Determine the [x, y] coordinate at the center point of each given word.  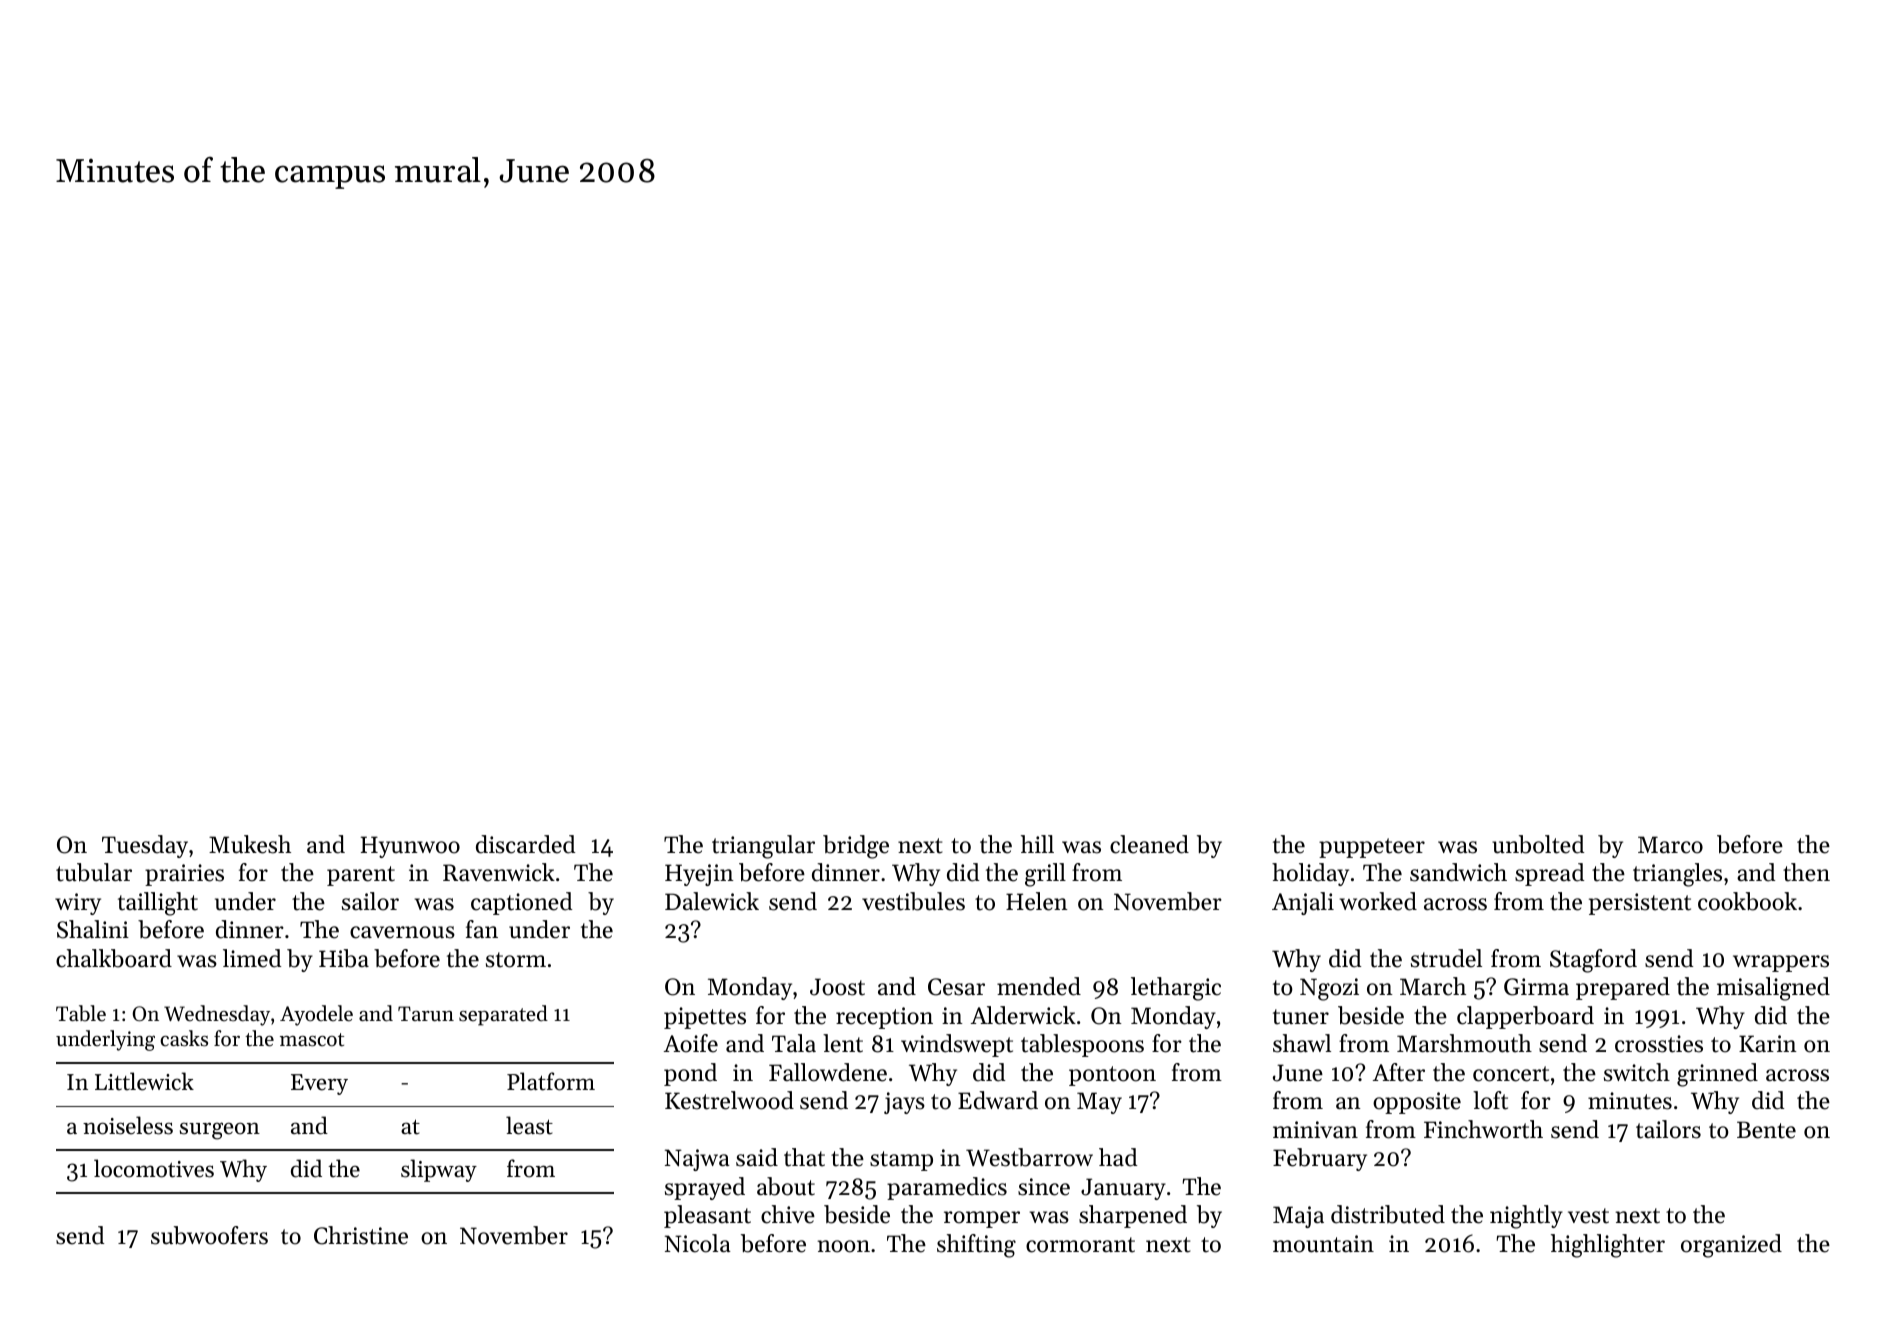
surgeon [220, 1131]
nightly [1526, 1217]
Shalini [93, 929]
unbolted [1538, 844]
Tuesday [145, 846]
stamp [901, 1161]
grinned [1717, 1075]
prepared [1623, 988]
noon [843, 1246]
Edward [998, 1100]
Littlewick [144, 1081]
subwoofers [209, 1235]
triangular [763, 847]
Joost [837, 987]
